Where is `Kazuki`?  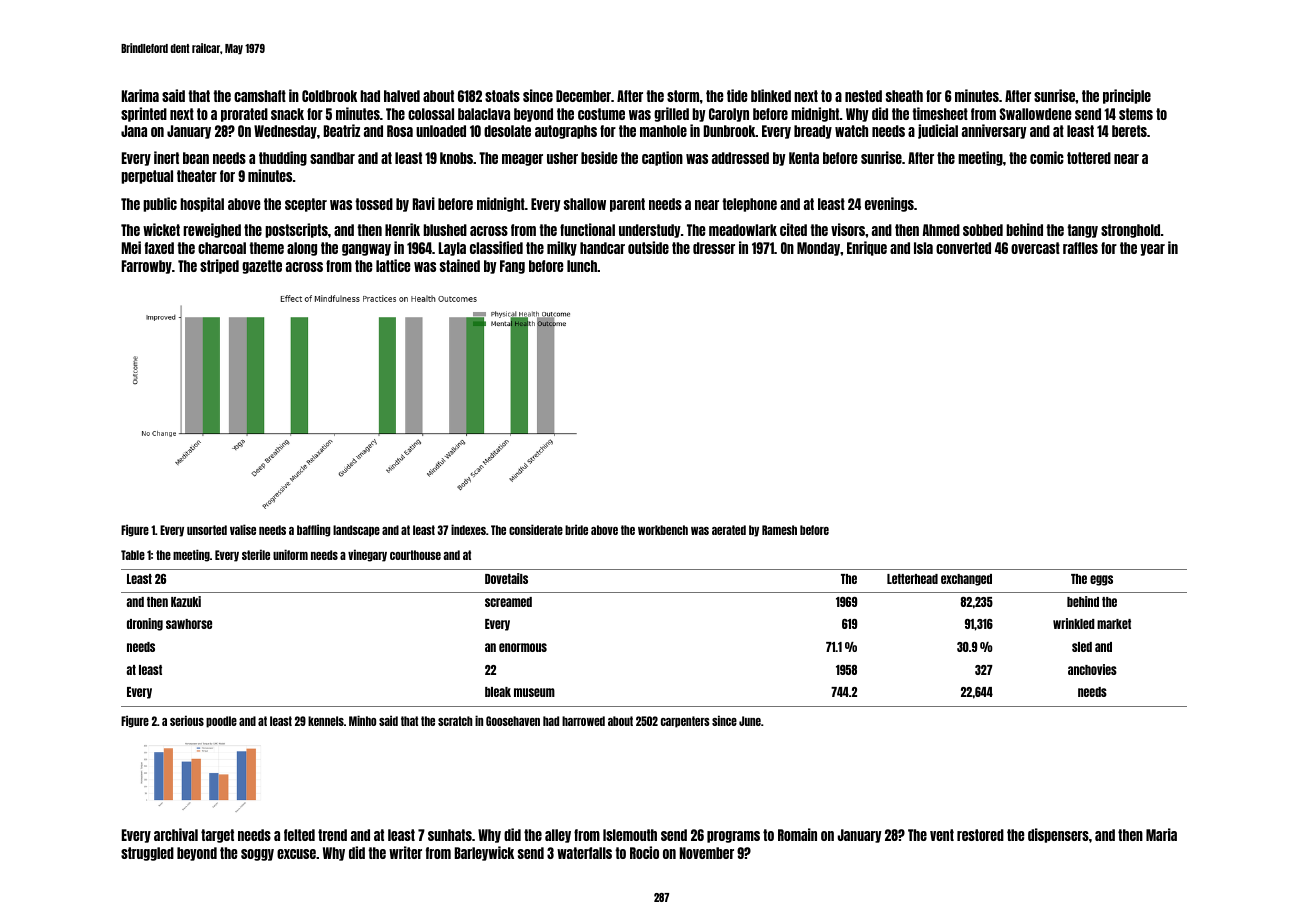 Kazuki is located at coordinates (186, 601).
